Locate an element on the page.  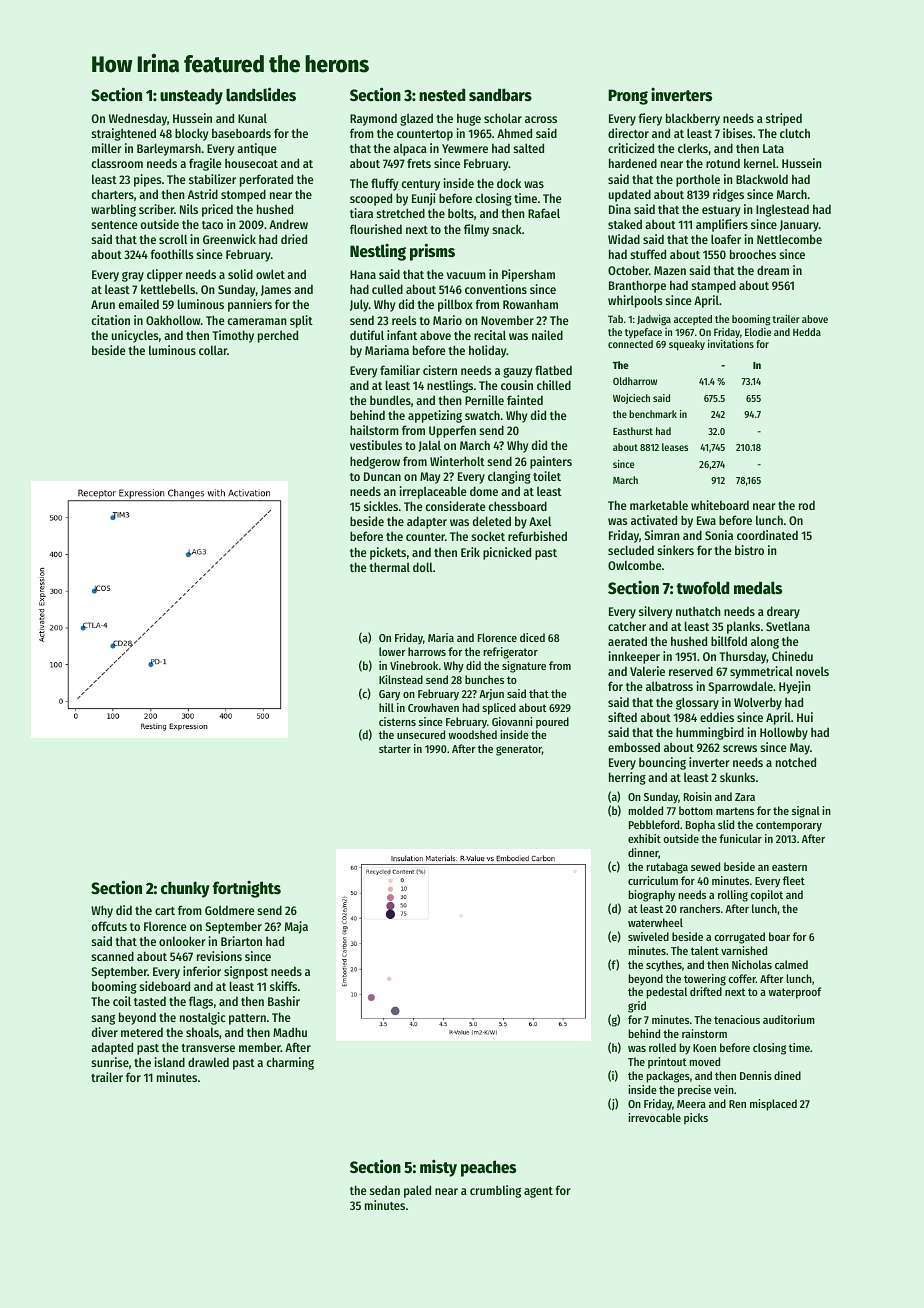
unicycles is located at coordinates (135, 336).
